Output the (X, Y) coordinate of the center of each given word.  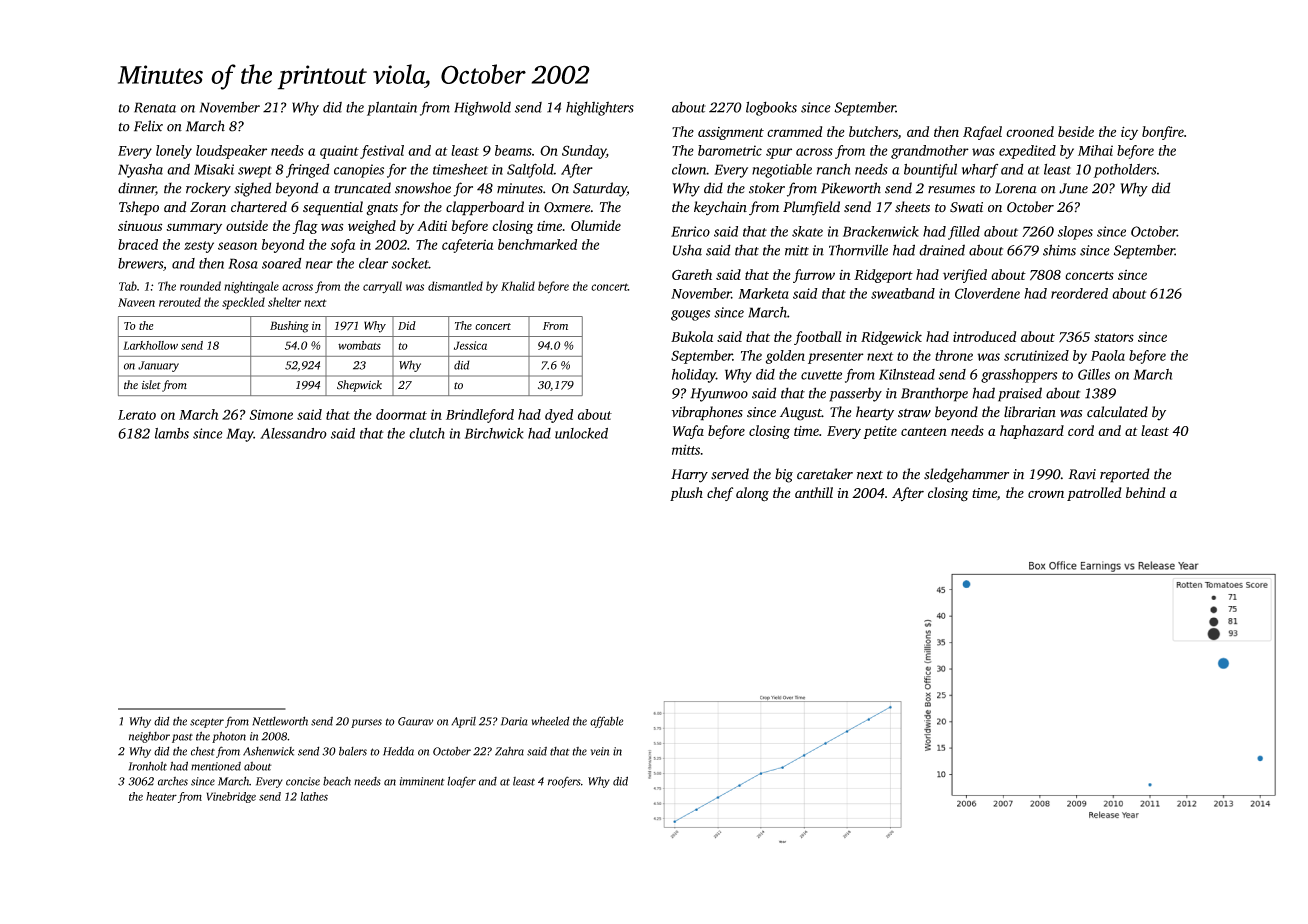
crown (1046, 494)
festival (382, 152)
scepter (207, 723)
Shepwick (359, 386)
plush (686, 494)
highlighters (600, 108)
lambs (172, 433)
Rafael (982, 133)
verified (965, 276)
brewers (140, 263)
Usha (687, 250)
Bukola (692, 336)
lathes (314, 796)
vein (600, 751)
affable (606, 722)
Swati (966, 207)
